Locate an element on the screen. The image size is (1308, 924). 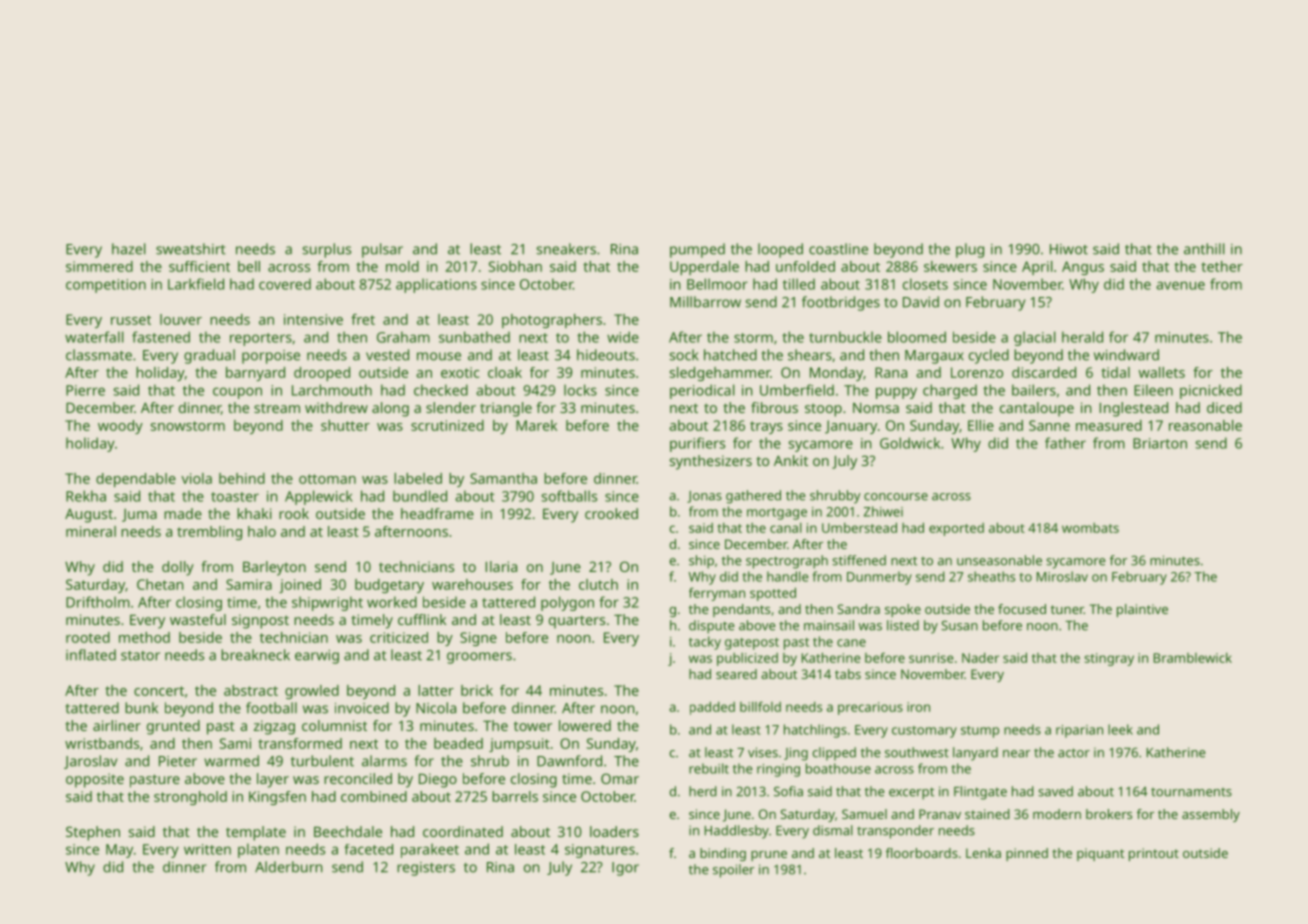
ottoman is located at coordinates (327, 479).
